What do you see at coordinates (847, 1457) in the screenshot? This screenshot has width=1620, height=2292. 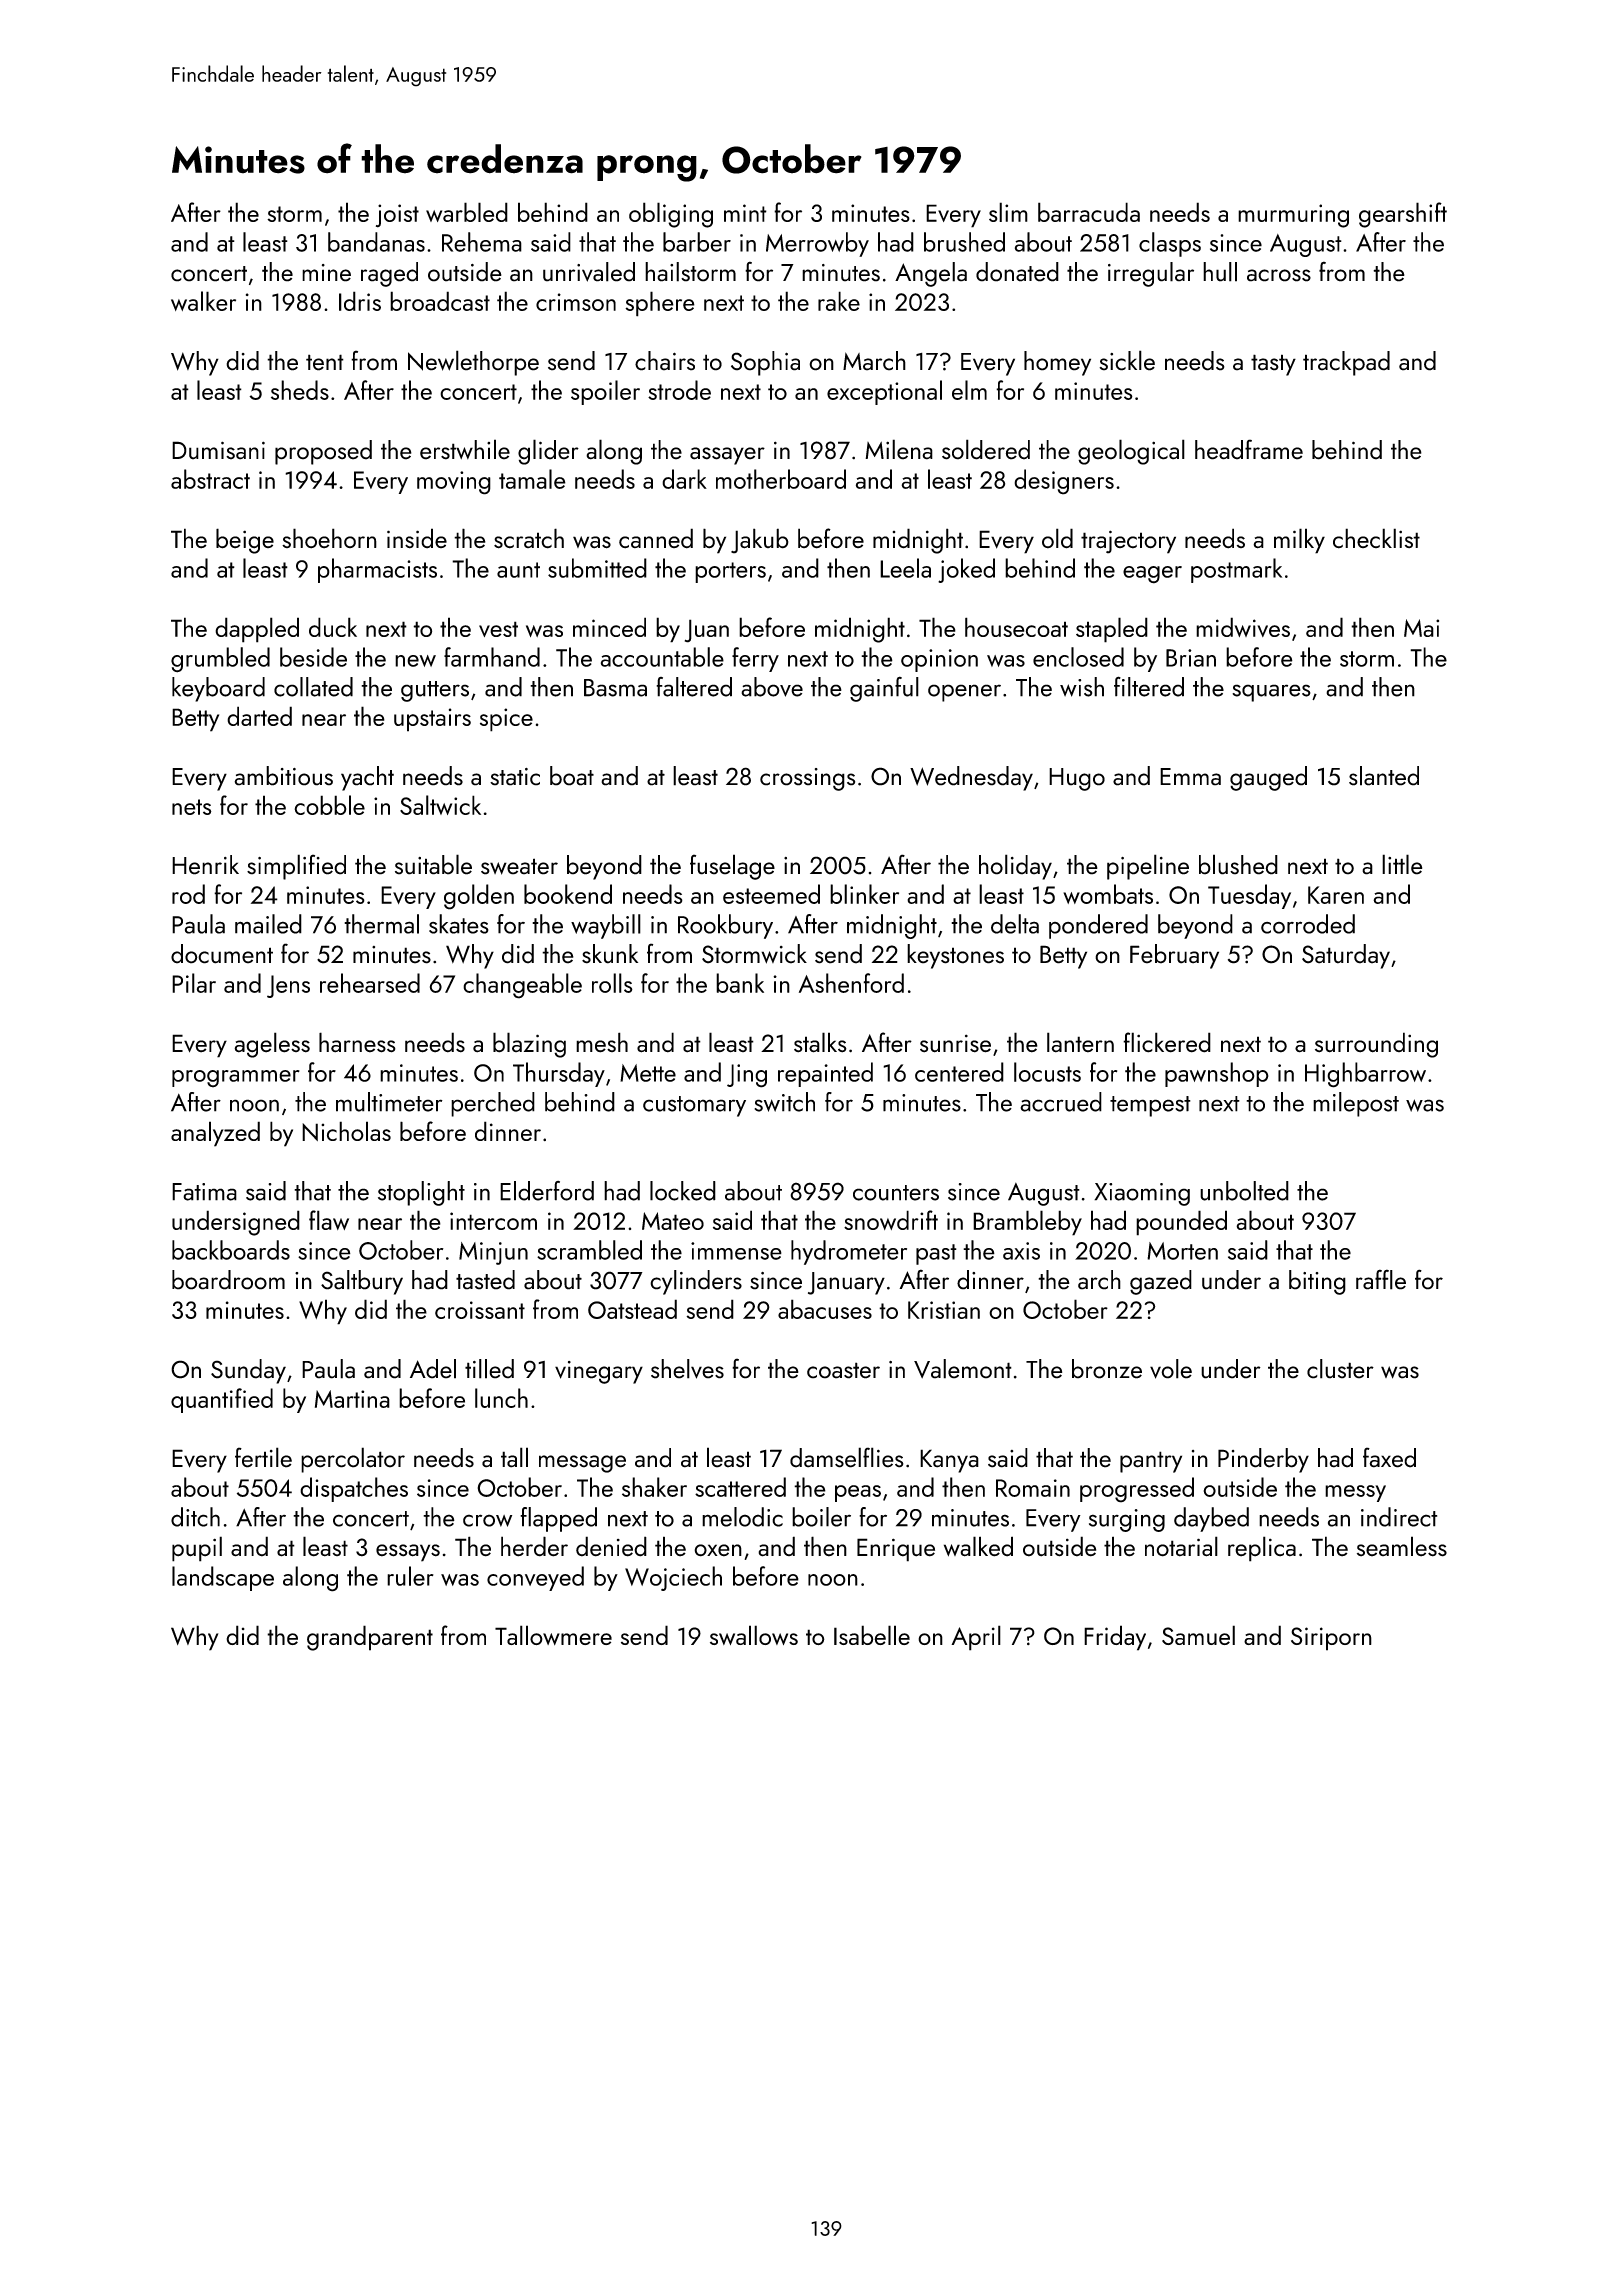 I see `damselflies` at bounding box center [847, 1457].
